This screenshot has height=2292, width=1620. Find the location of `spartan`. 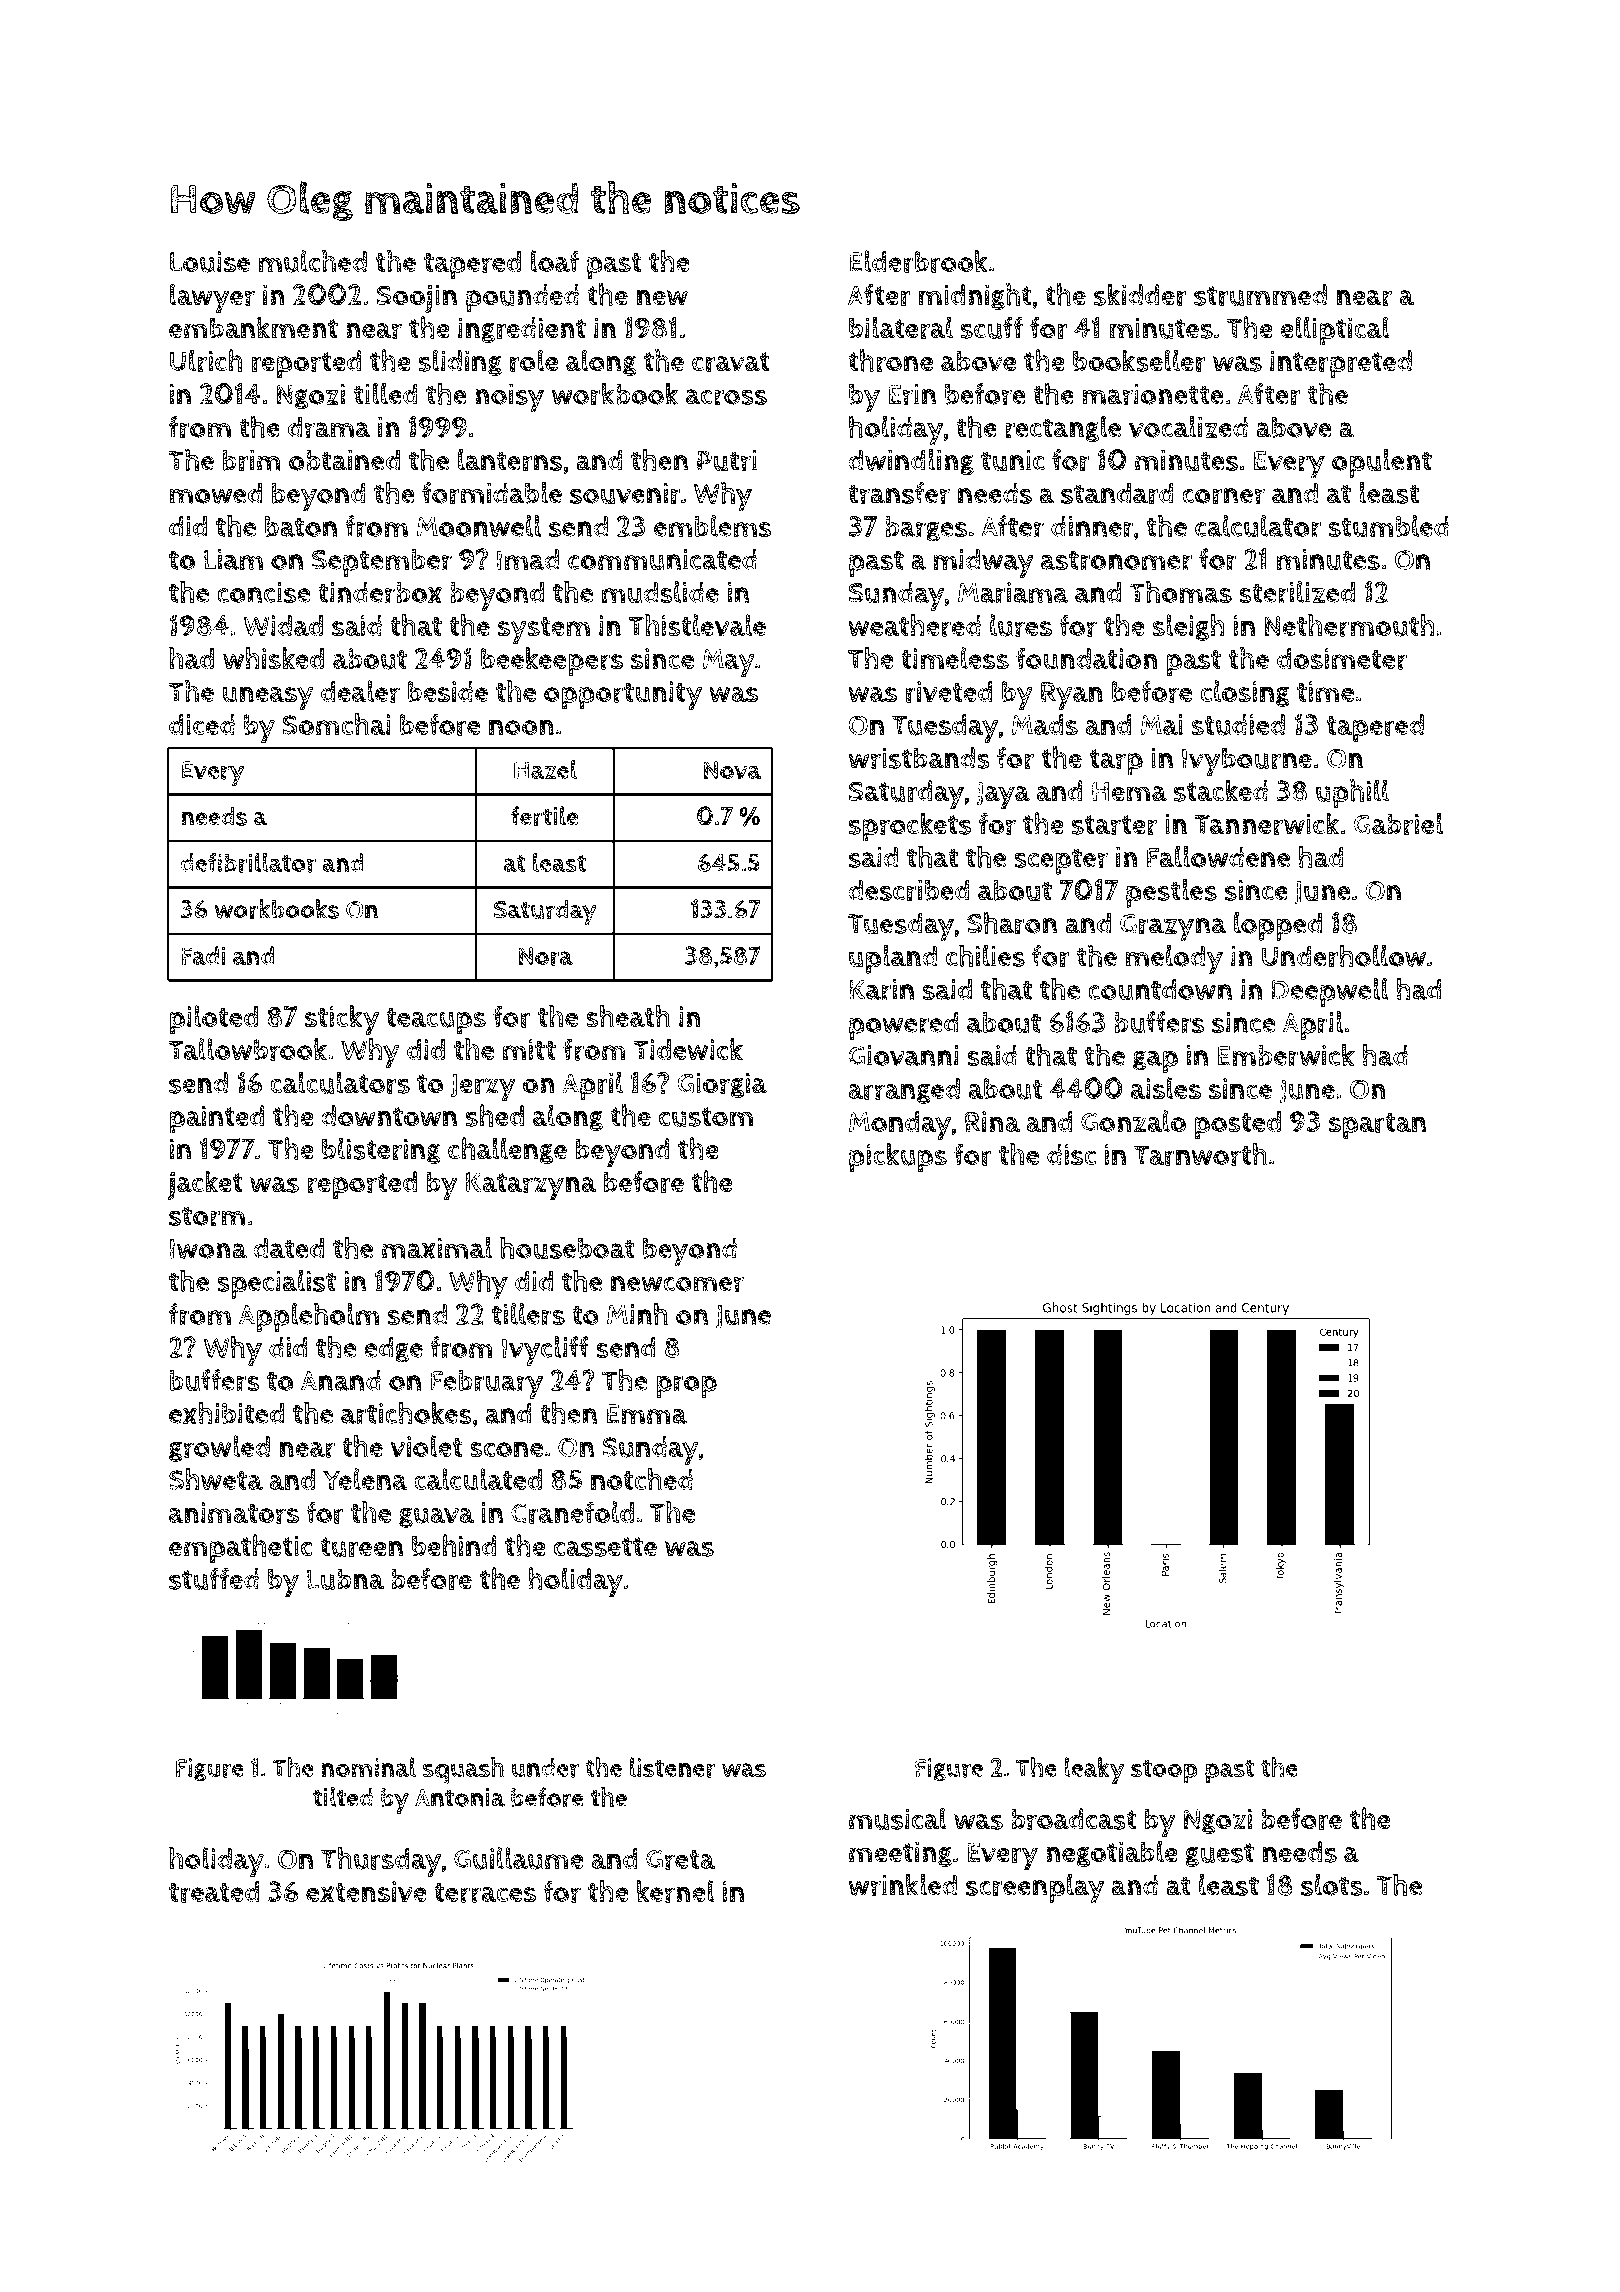

spartan is located at coordinates (1377, 1126).
